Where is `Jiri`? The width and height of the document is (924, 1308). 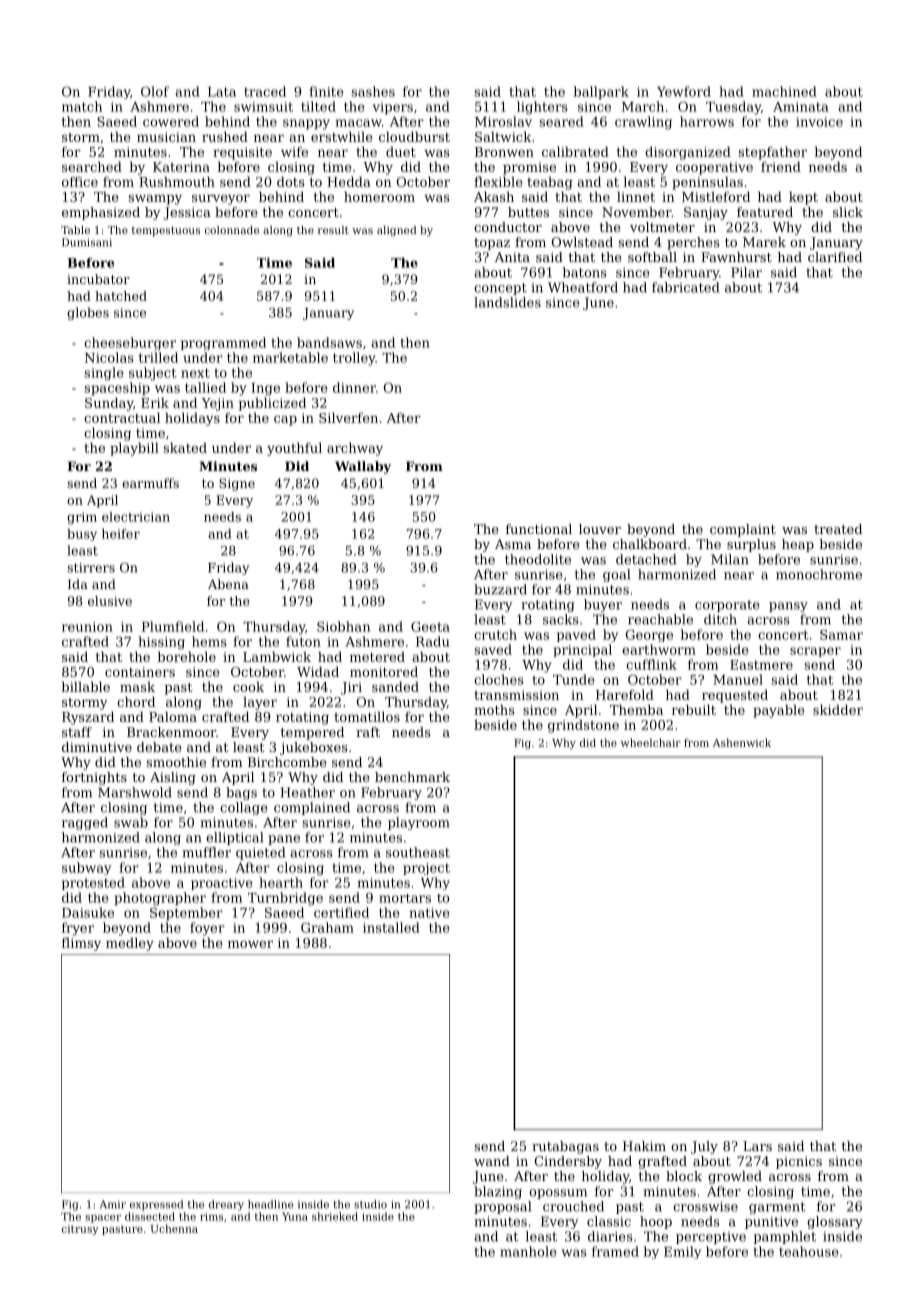 Jiri is located at coordinates (351, 688).
